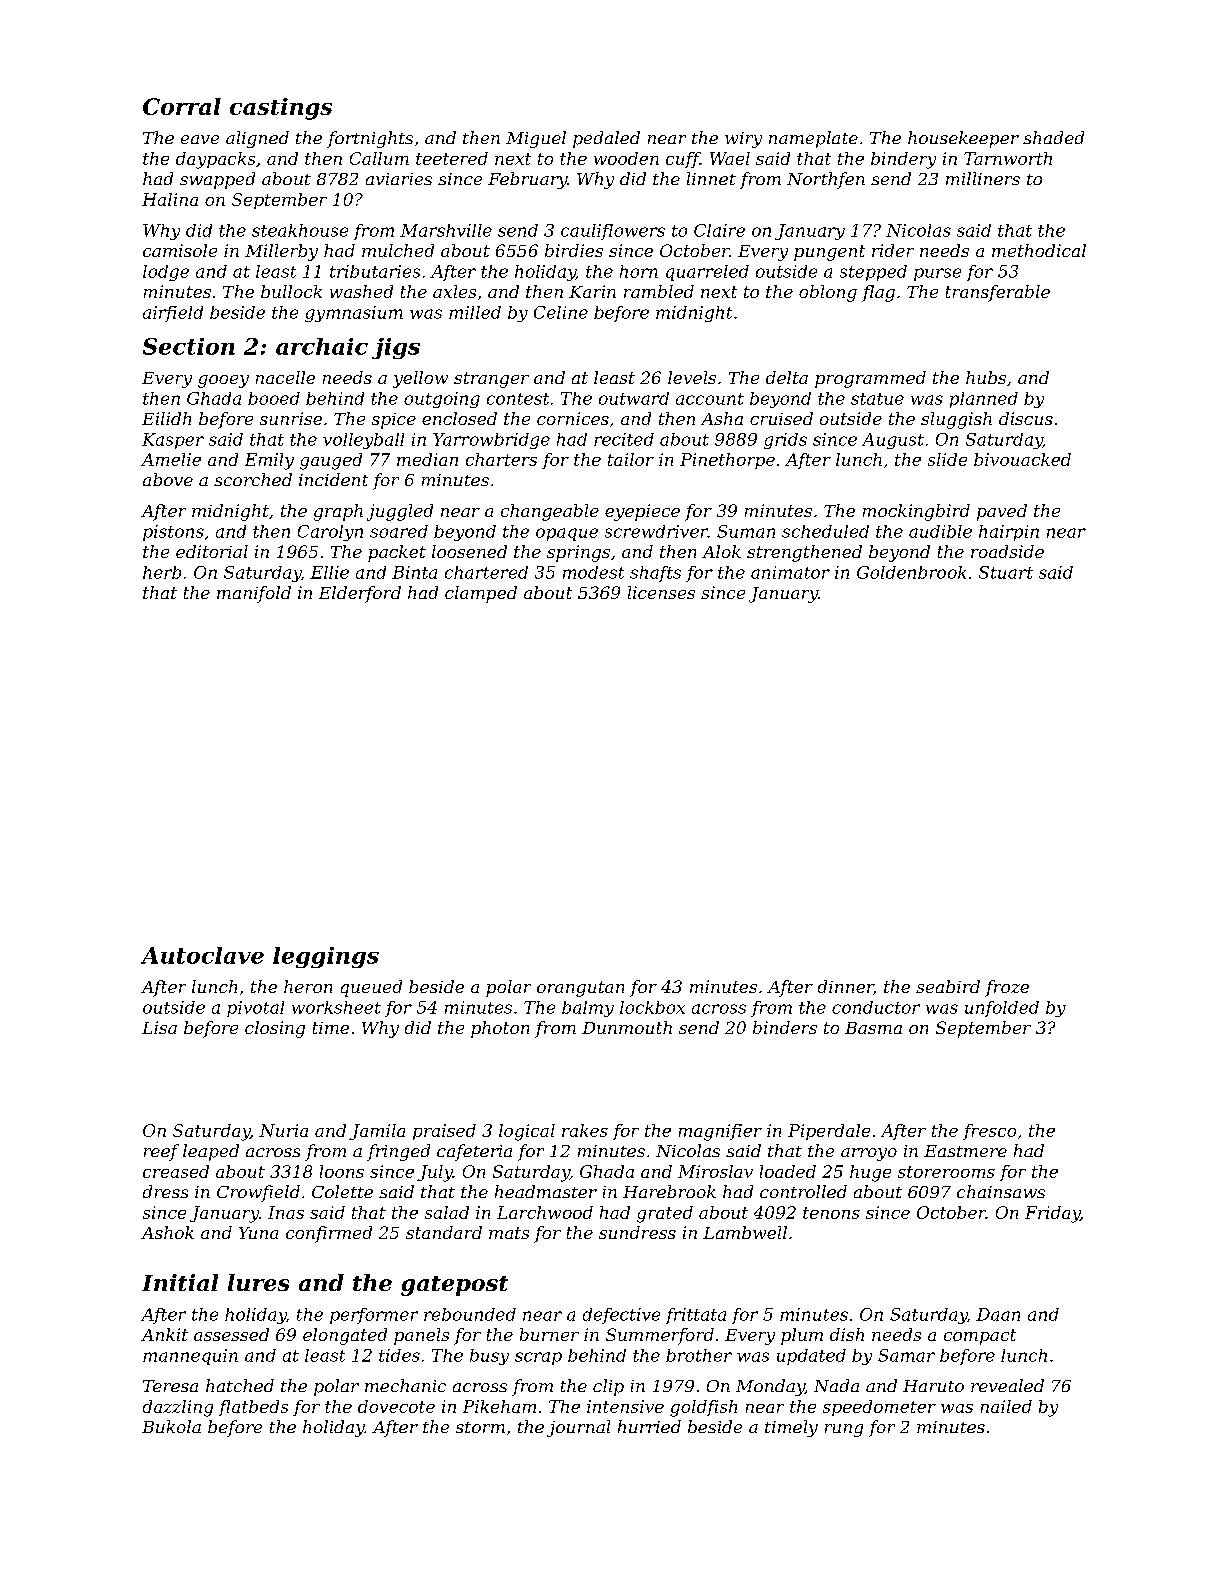 The width and height of the screenshot is (1229, 1590). Describe the element at coordinates (254, 594) in the screenshot. I see `manifold` at that location.
